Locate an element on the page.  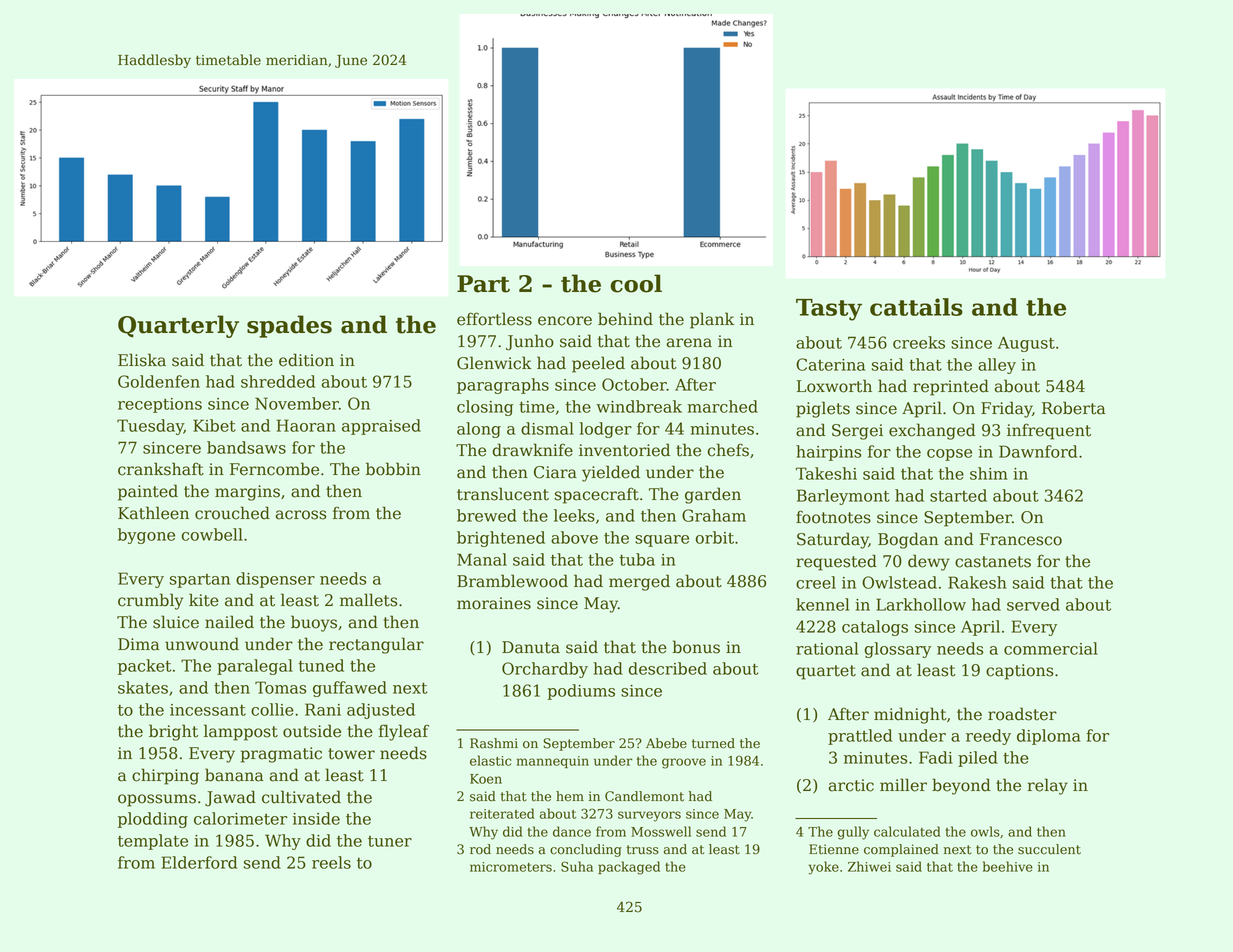
elastic is located at coordinates (490, 760).
